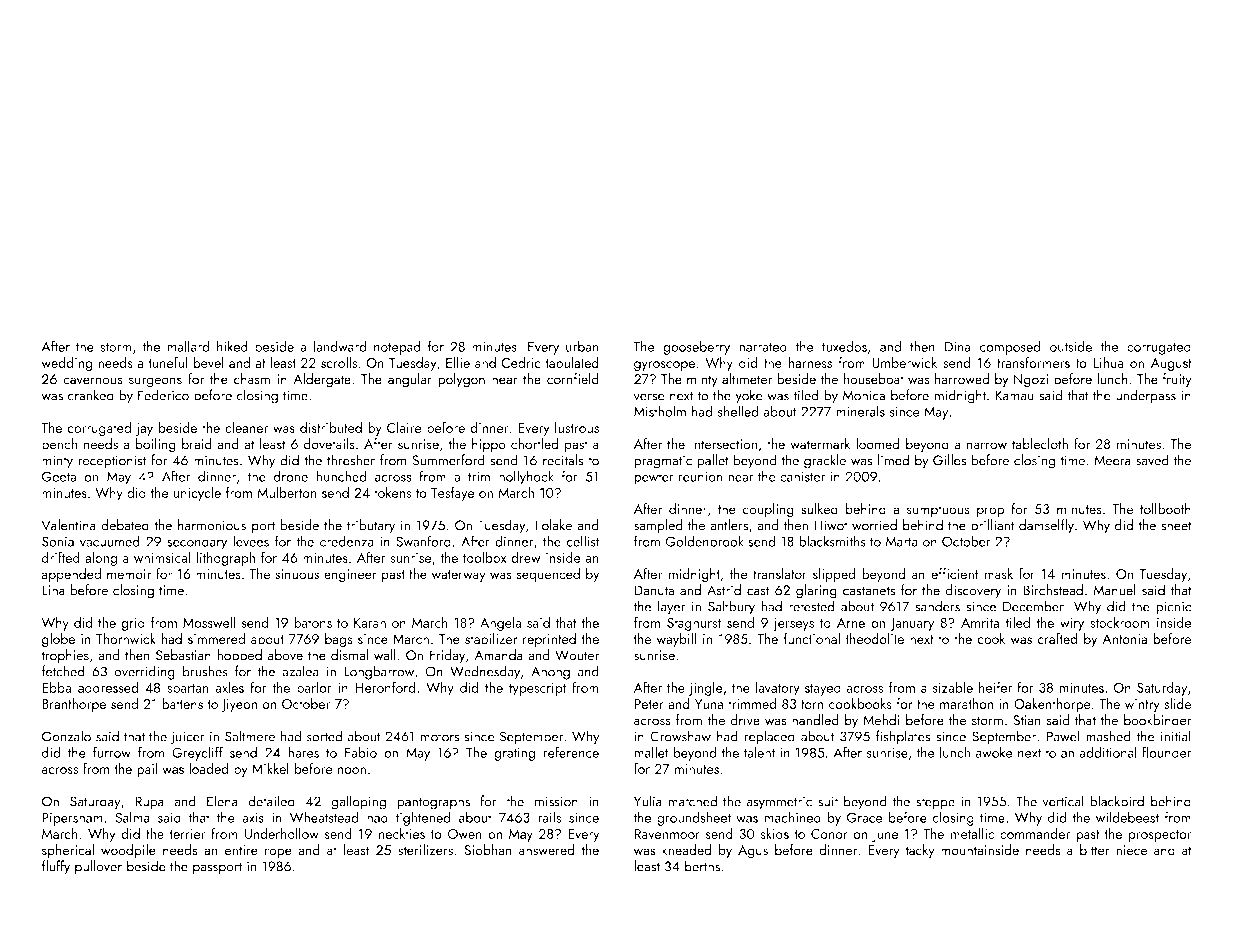 This screenshot has width=1233, height=952. I want to click on Antonia, so click(1124, 639).
